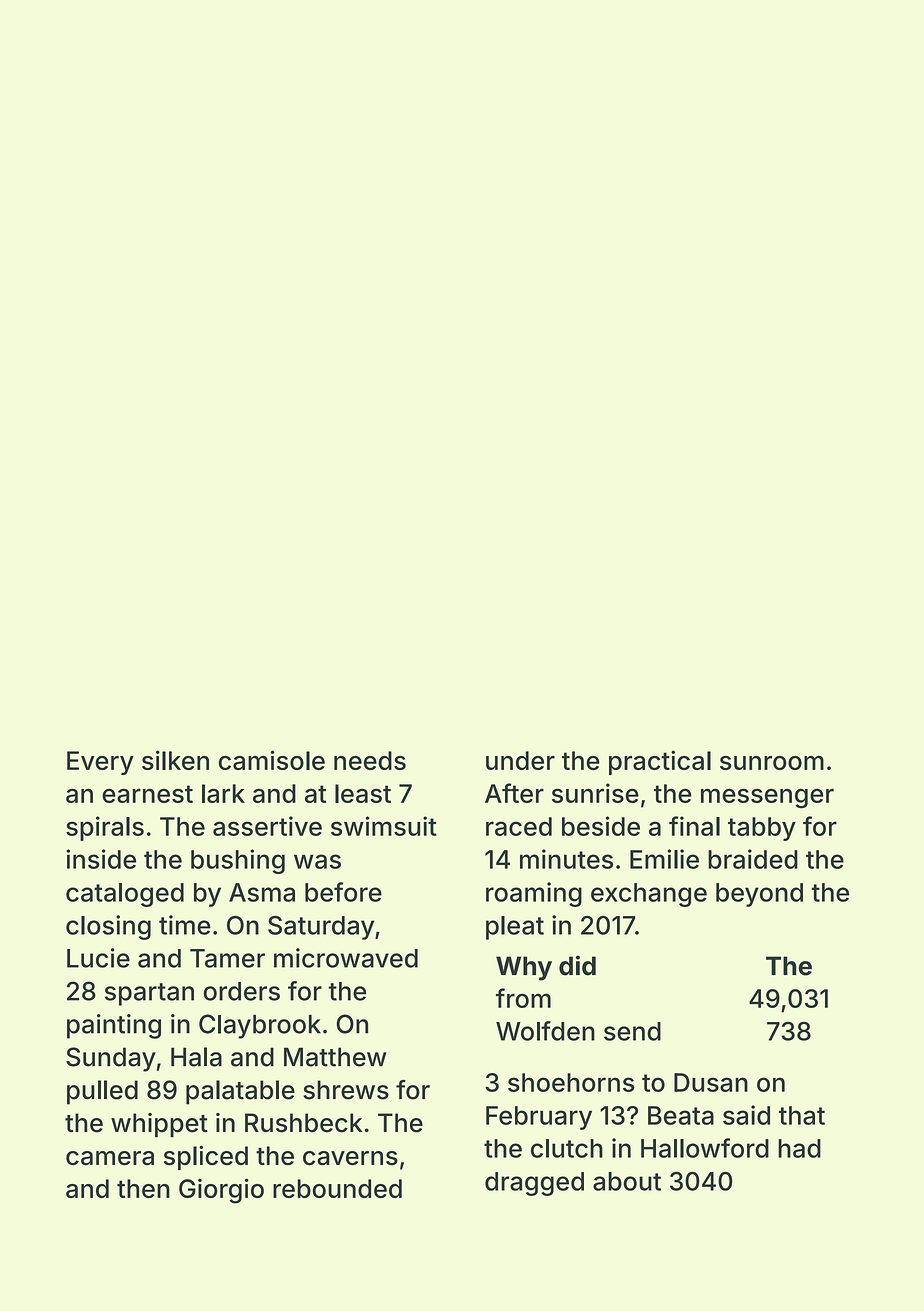  I want to click on beyond, so click(759, 895).
